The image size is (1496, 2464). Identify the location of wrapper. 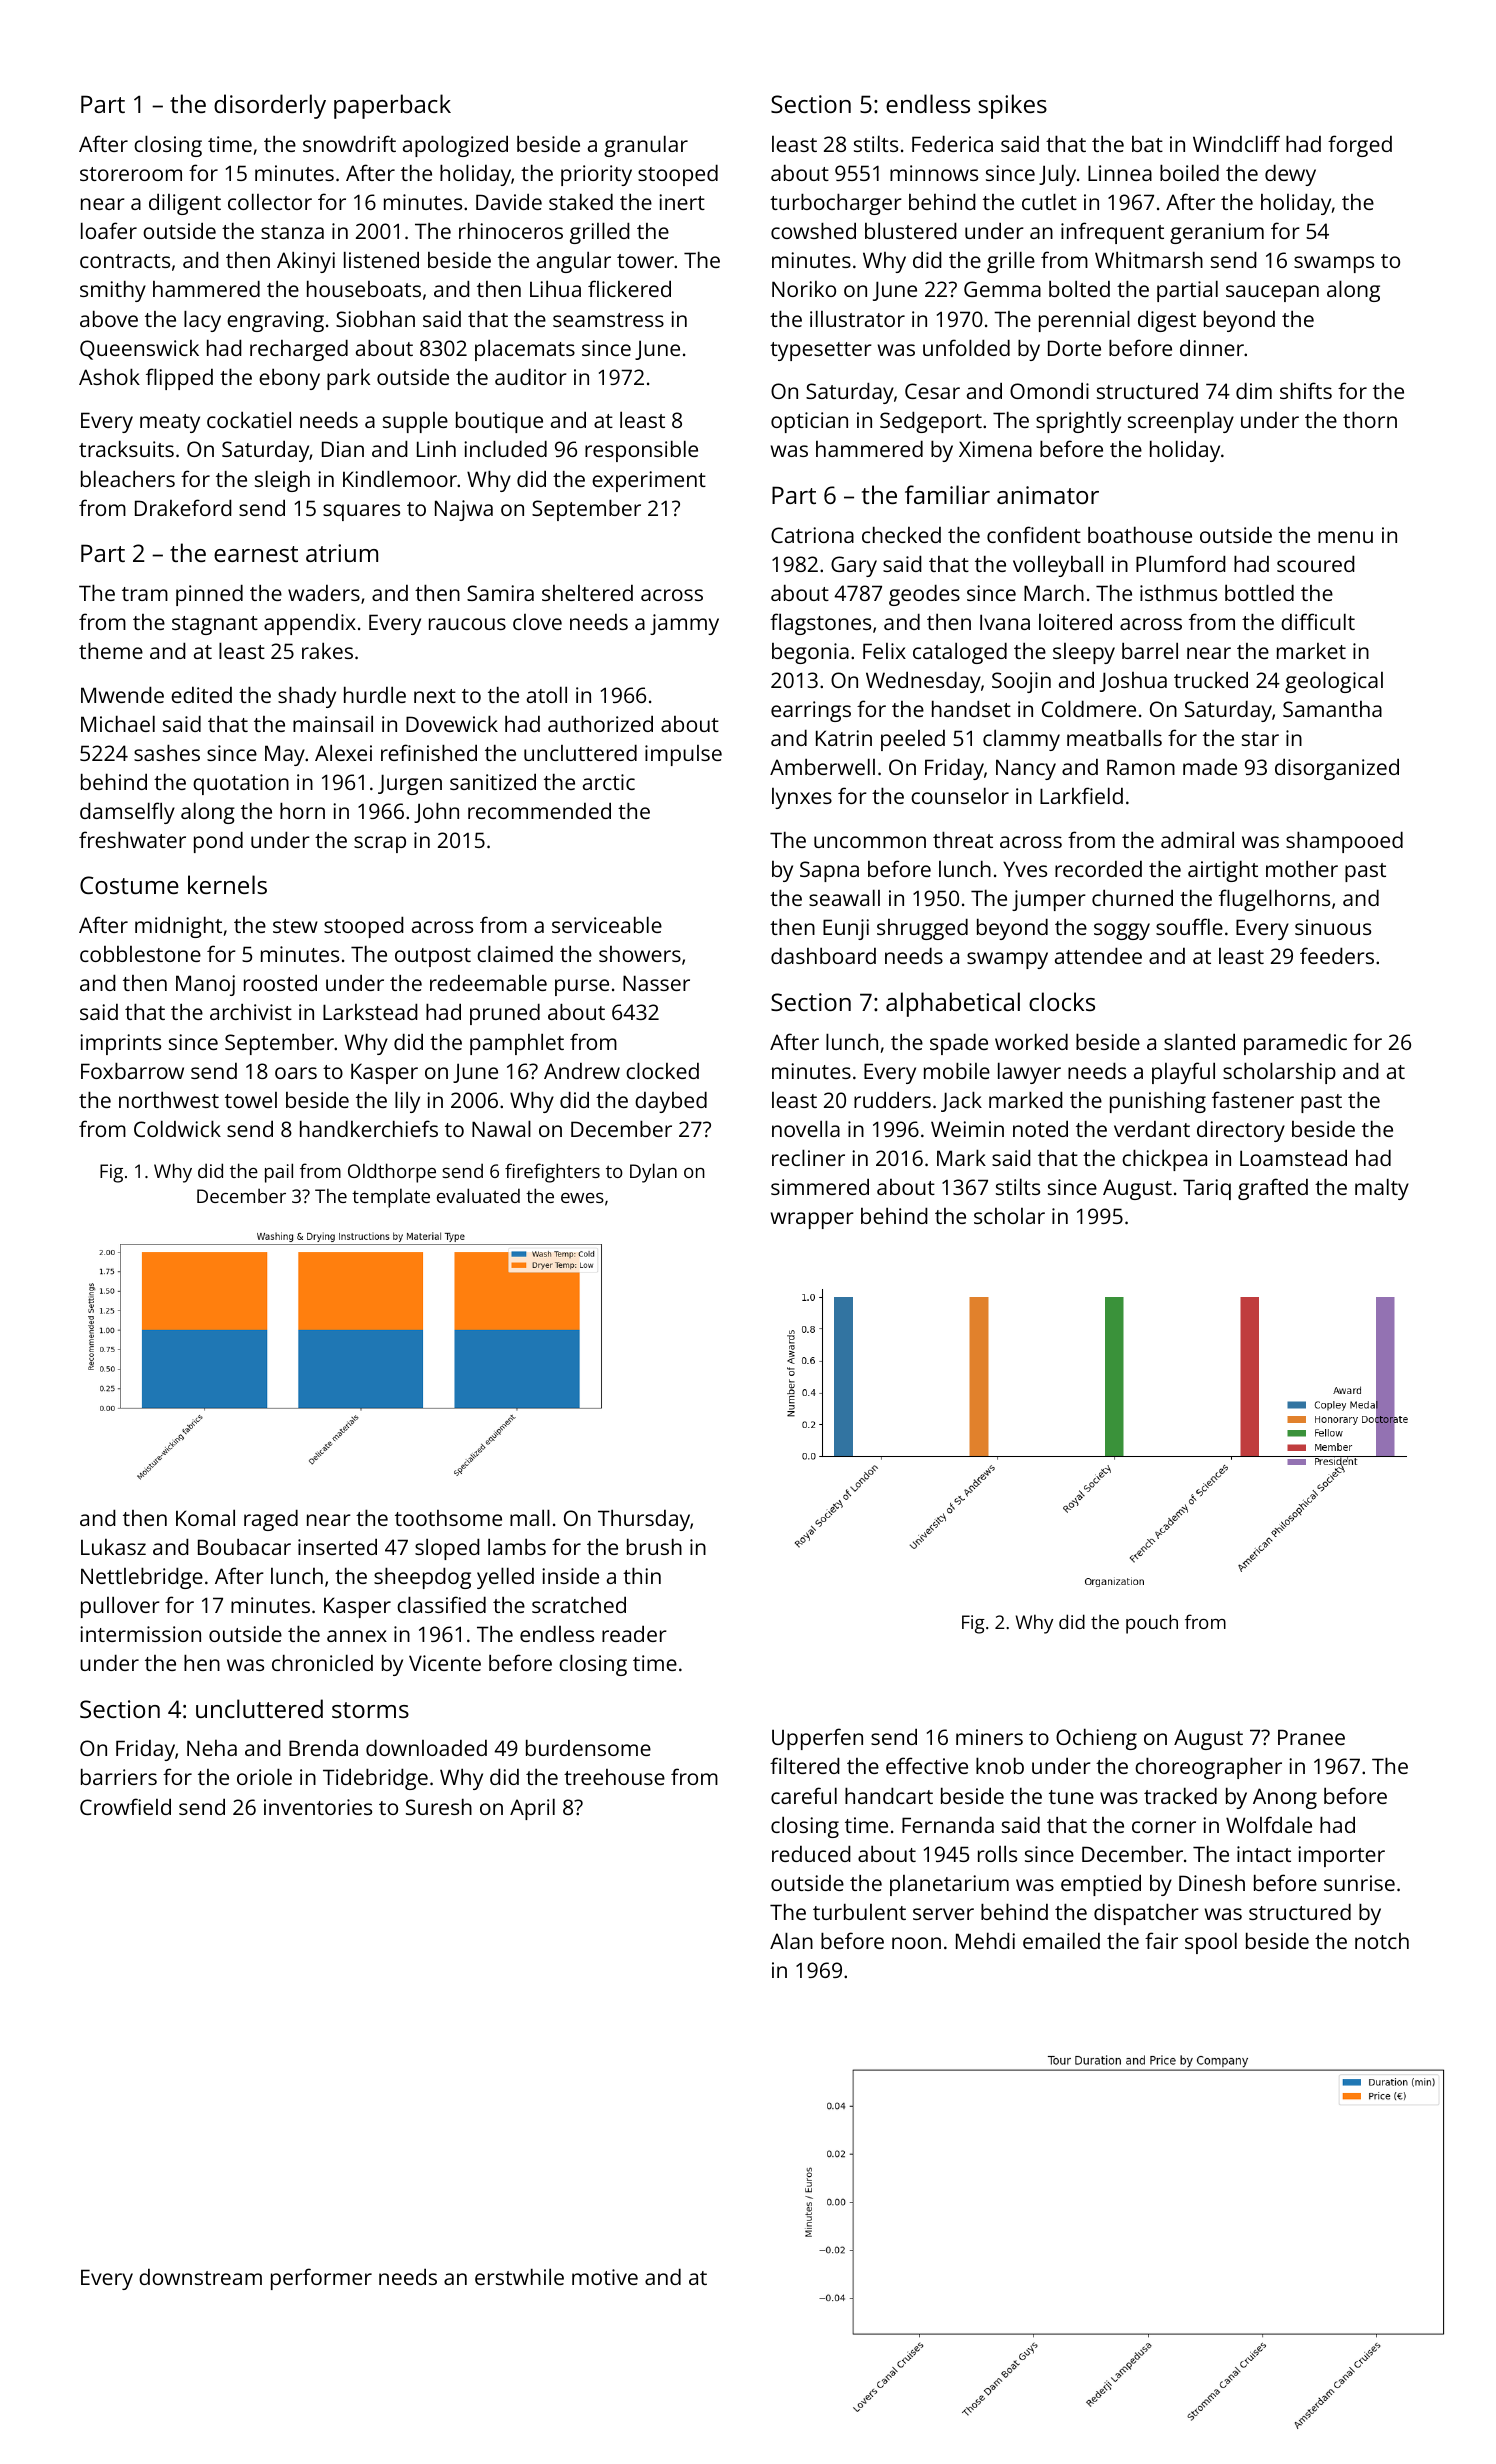
(812, 1220).
